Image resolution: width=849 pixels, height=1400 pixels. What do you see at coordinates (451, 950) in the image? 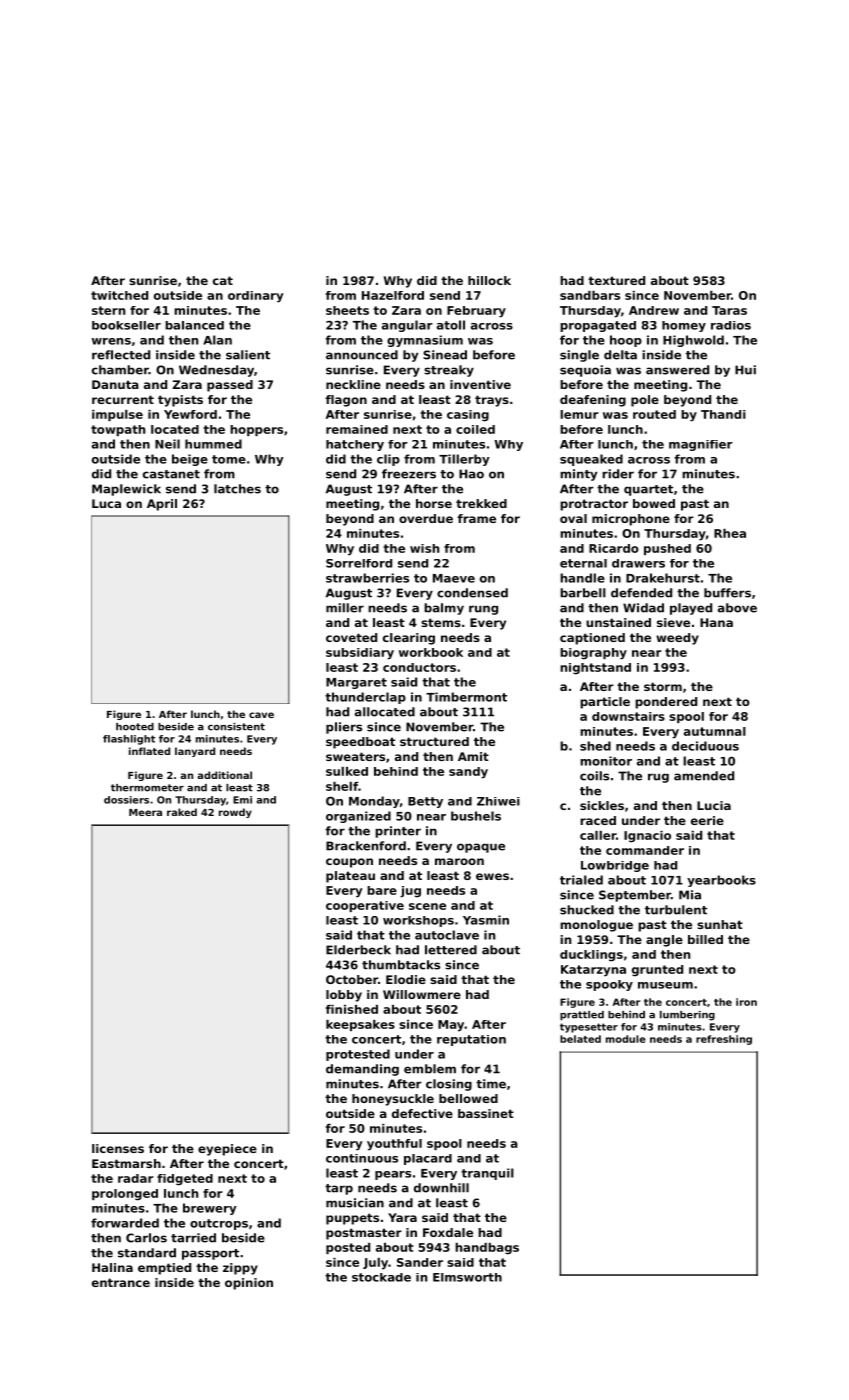
I see `lettered` at bounding box center [451, 950].
